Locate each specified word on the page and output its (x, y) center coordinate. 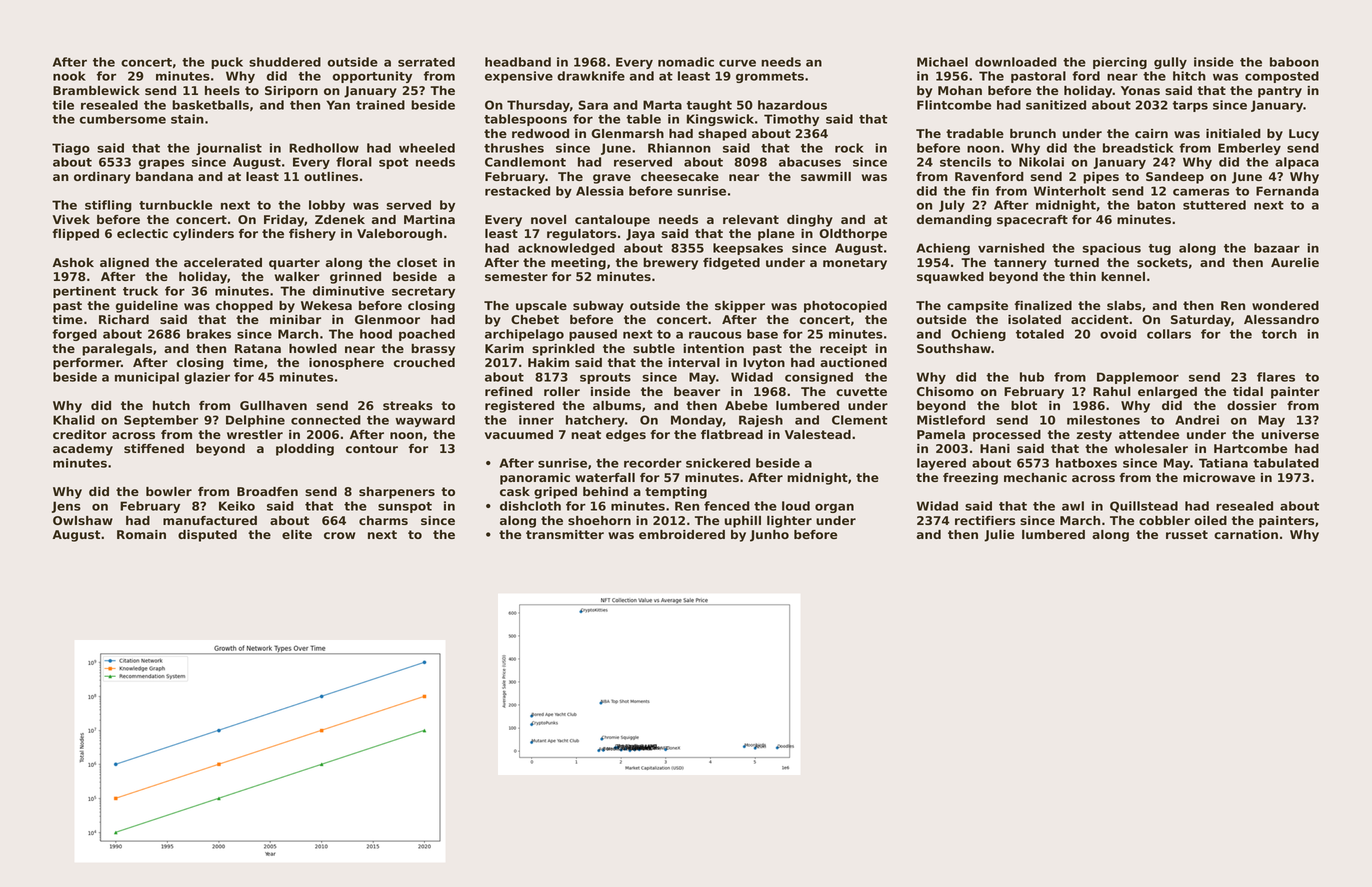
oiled (1210, 520)
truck (140, 291)
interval (694, 362)
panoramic (535, 479)
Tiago (71, 149)
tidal (1248, 391)
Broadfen (267, 491)
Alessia (600, 191)
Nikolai (1041, 162)
